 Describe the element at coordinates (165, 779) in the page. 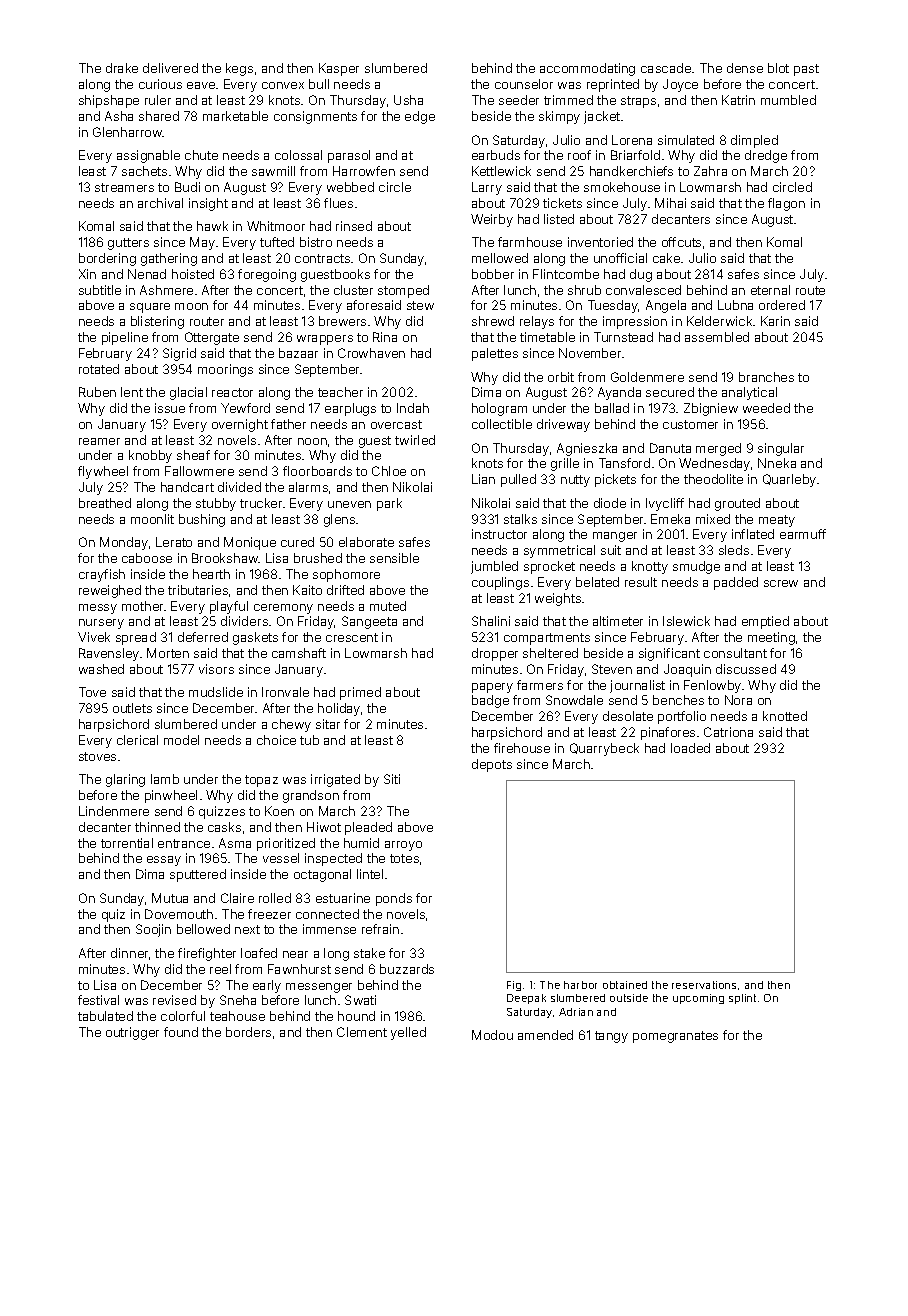

I see `lamb` at that location.
